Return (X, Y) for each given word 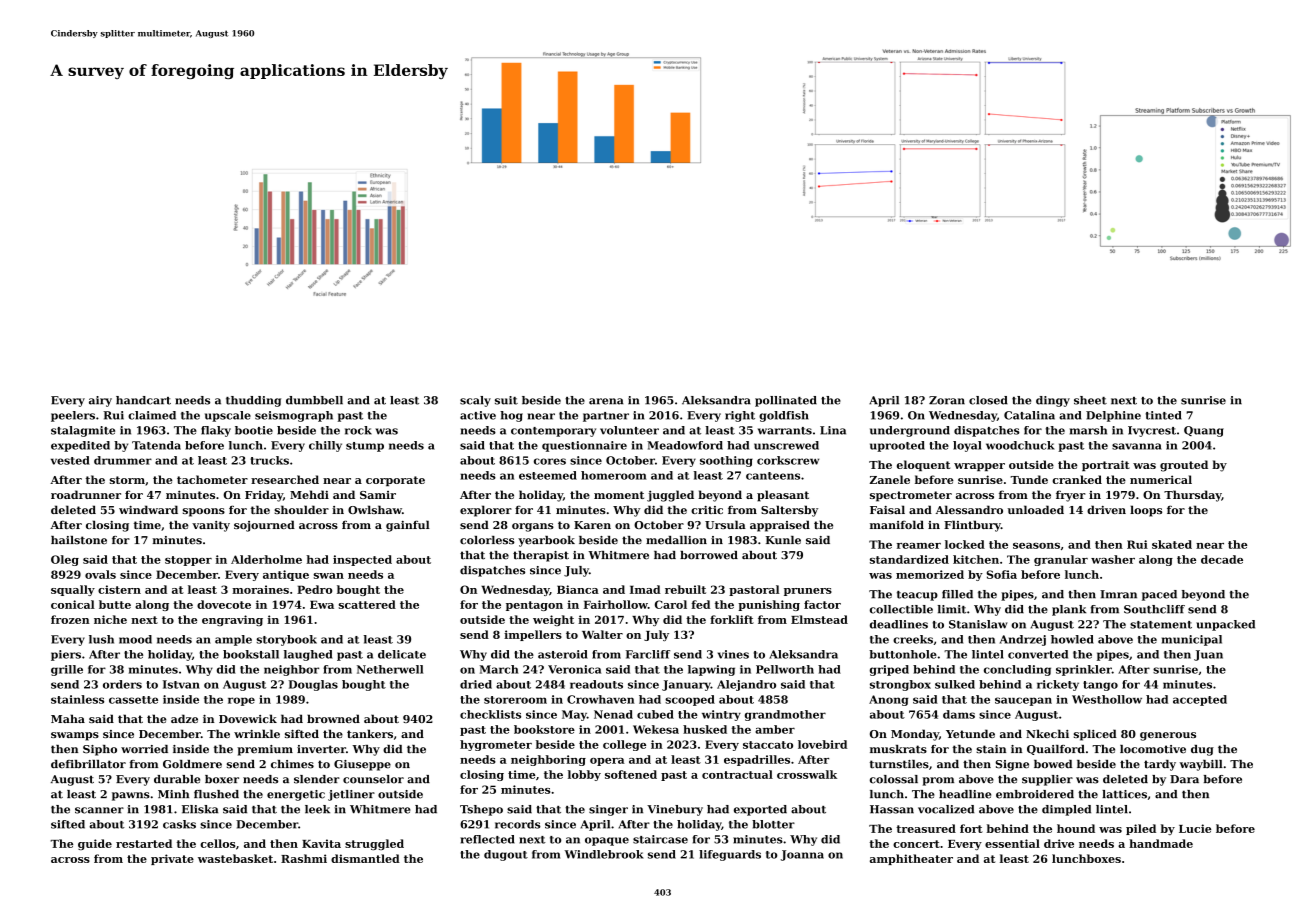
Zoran (947, 400)
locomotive (1153, 749)
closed (988, 400)
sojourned (264, 526)
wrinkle (257, 733)
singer (608, 810)
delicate (402, 654)
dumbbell (314, 400)
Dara (1184, 779)
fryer (1071, 496)
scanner (99, 810)
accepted (1200, 700)
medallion (676, 540)
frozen (70, 619)
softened (631, 774)
